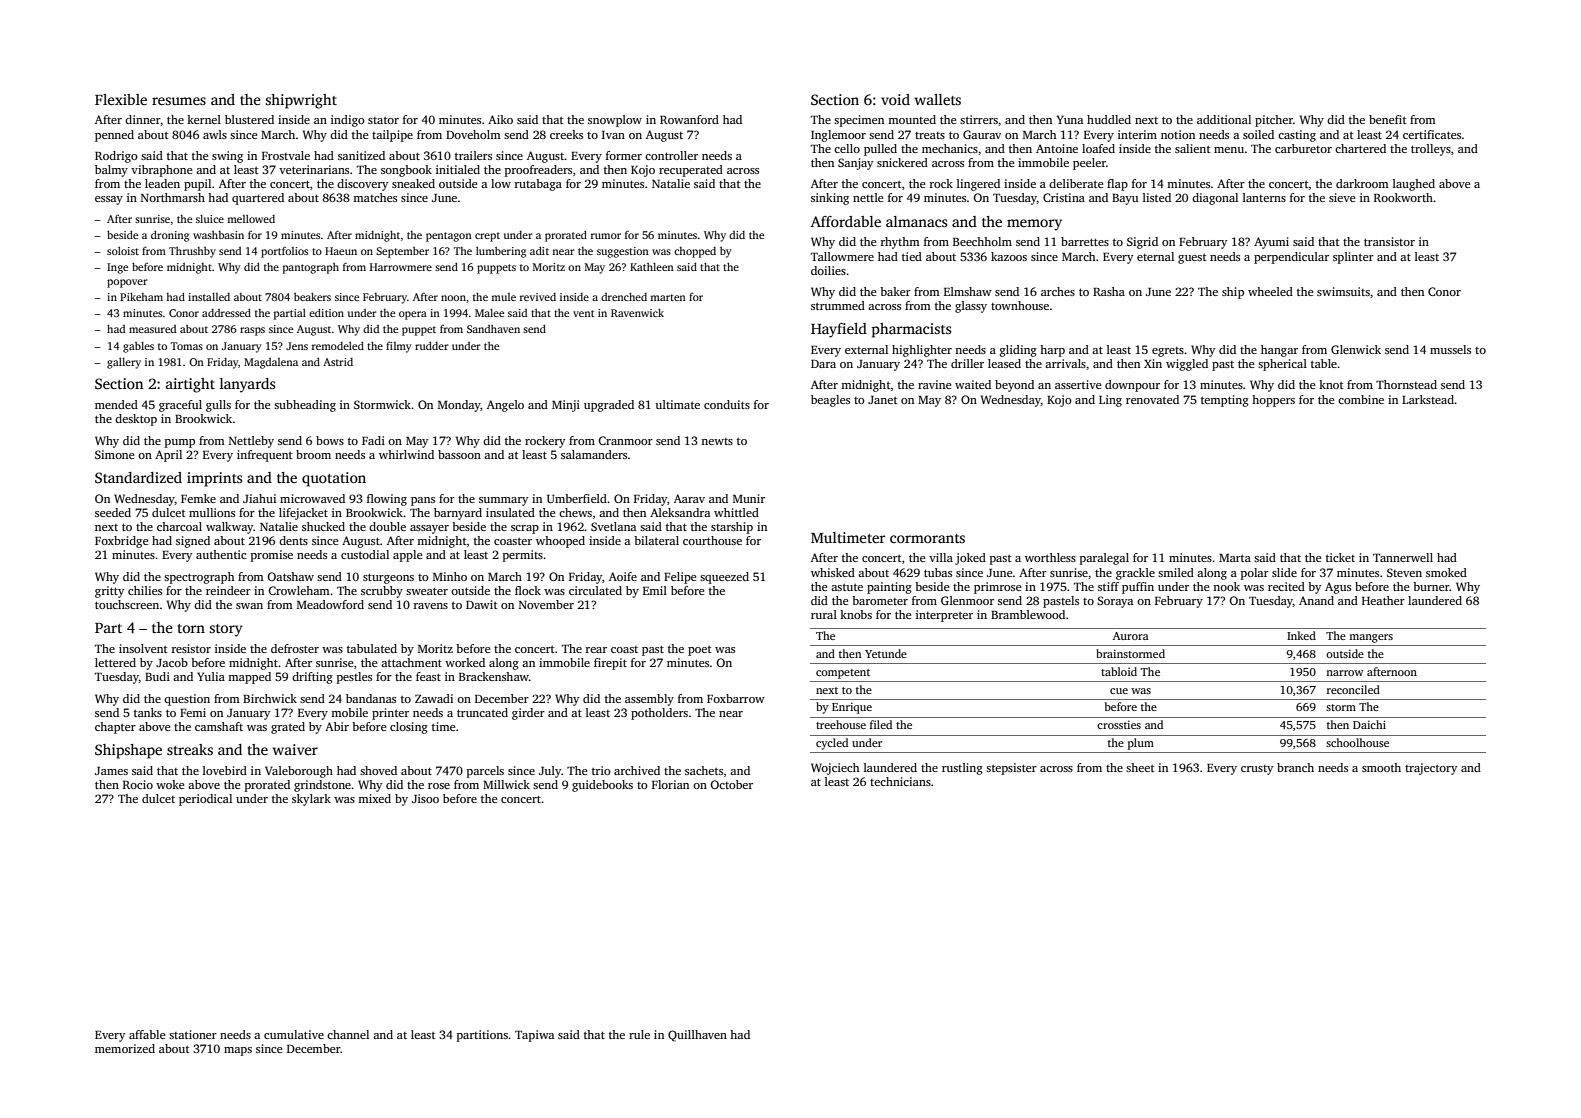 This document has height=1118, width=1581. I want to click on whirlwind, so click(406, 454).
